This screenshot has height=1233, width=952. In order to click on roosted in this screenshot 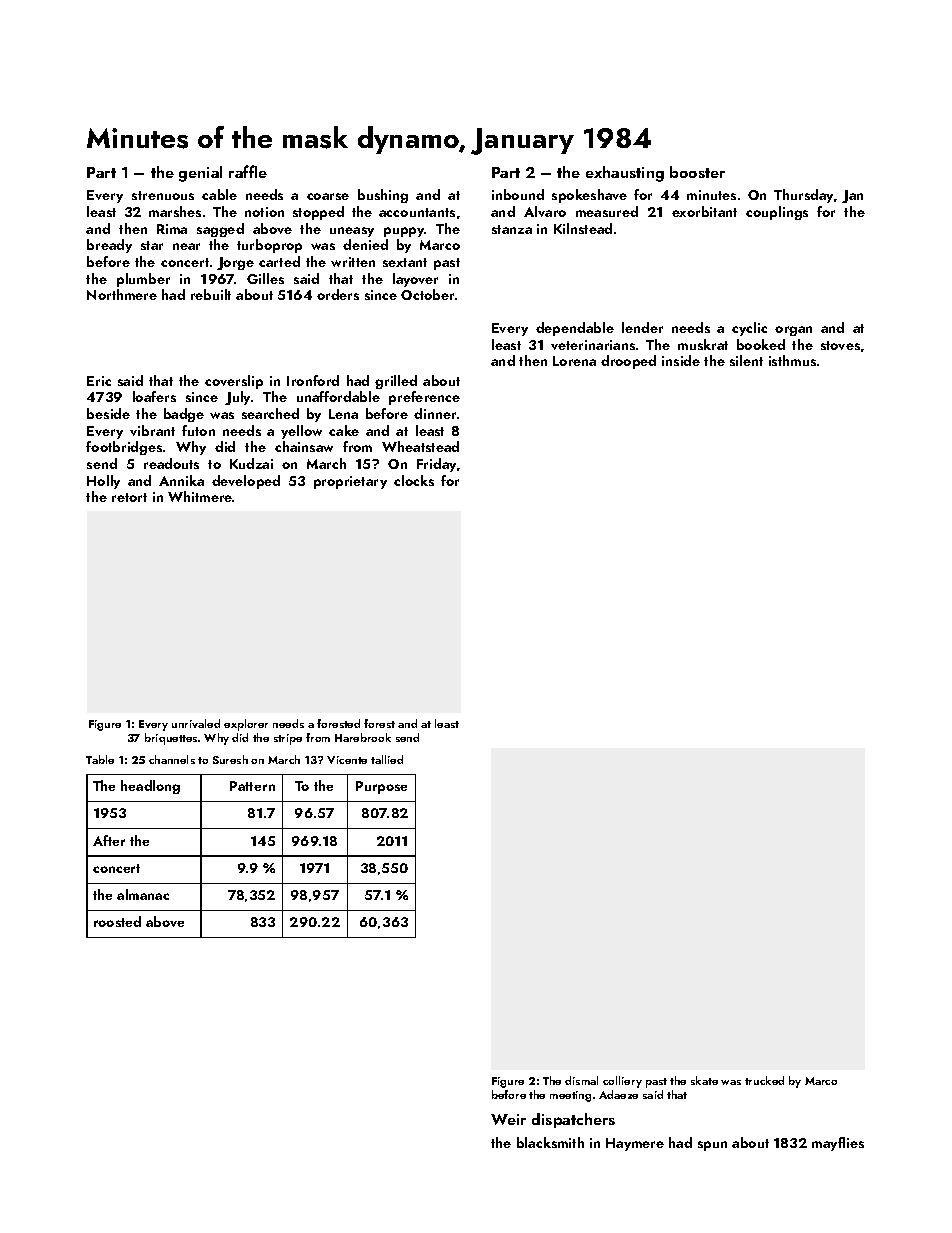, I will do `click(117, 921)`.
